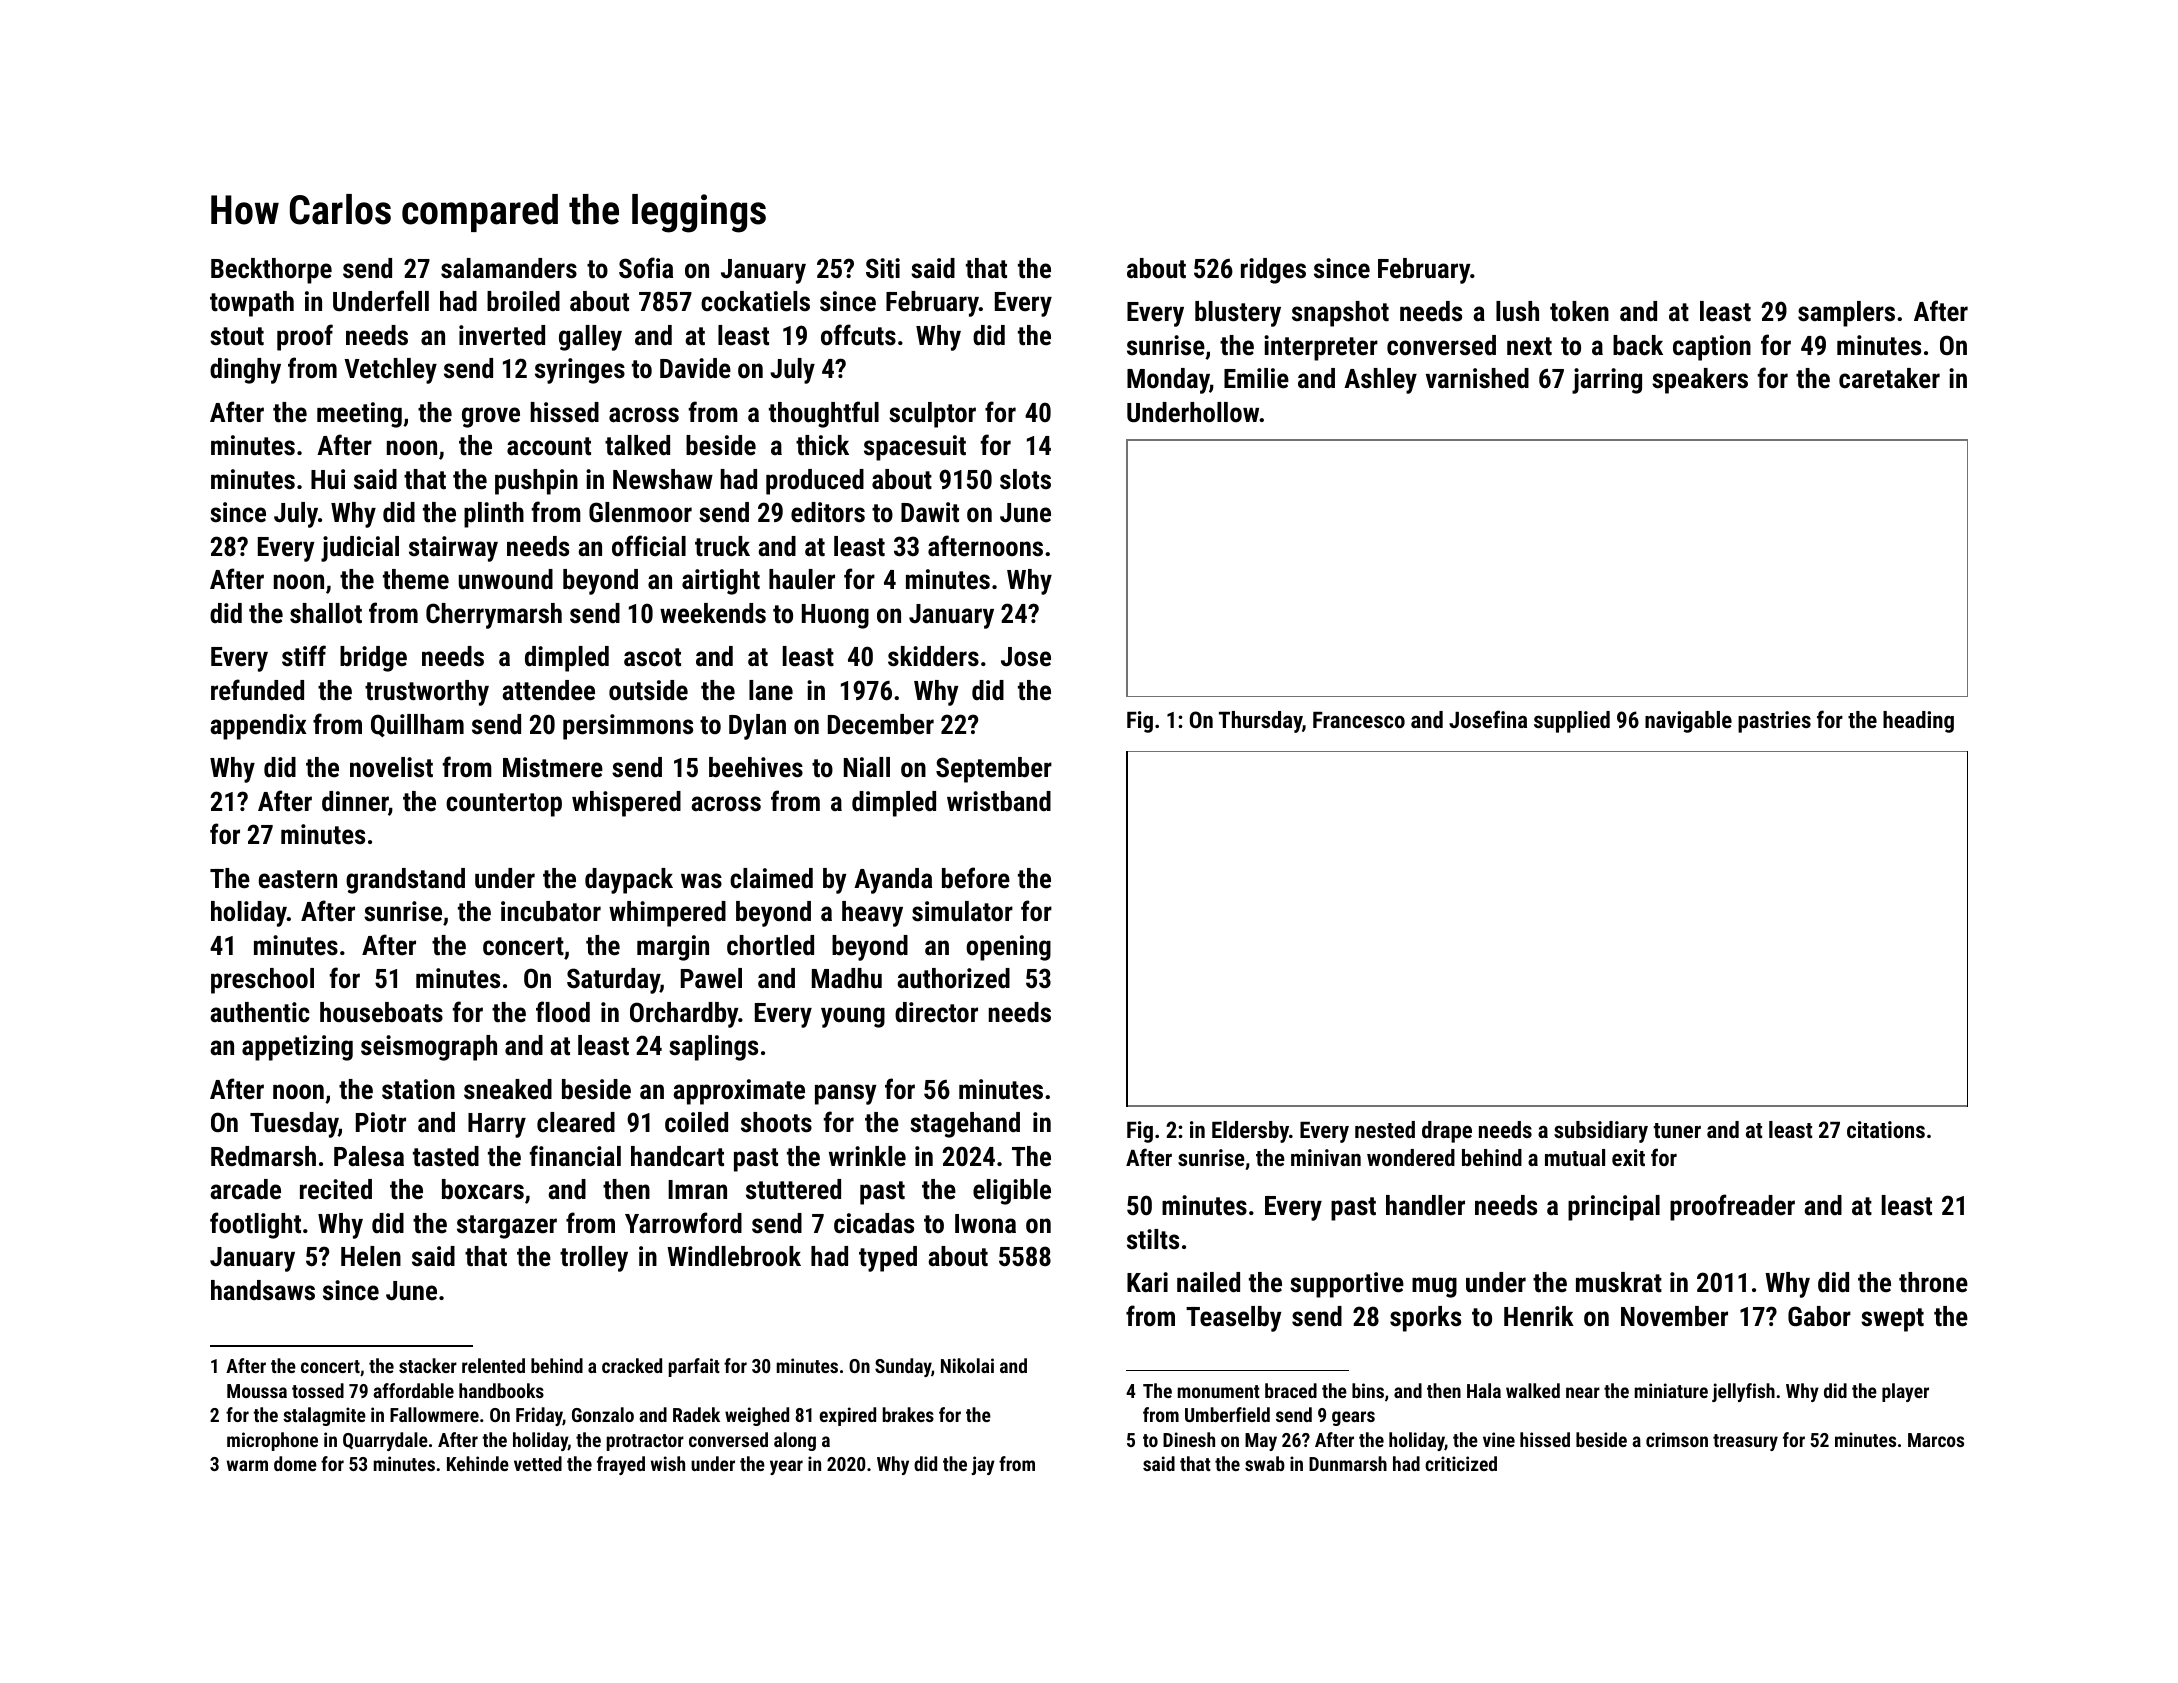 Image resolution: width=2178 pixels, height=1683 pixels. I want to click on citations, so click(1886, 1129).
